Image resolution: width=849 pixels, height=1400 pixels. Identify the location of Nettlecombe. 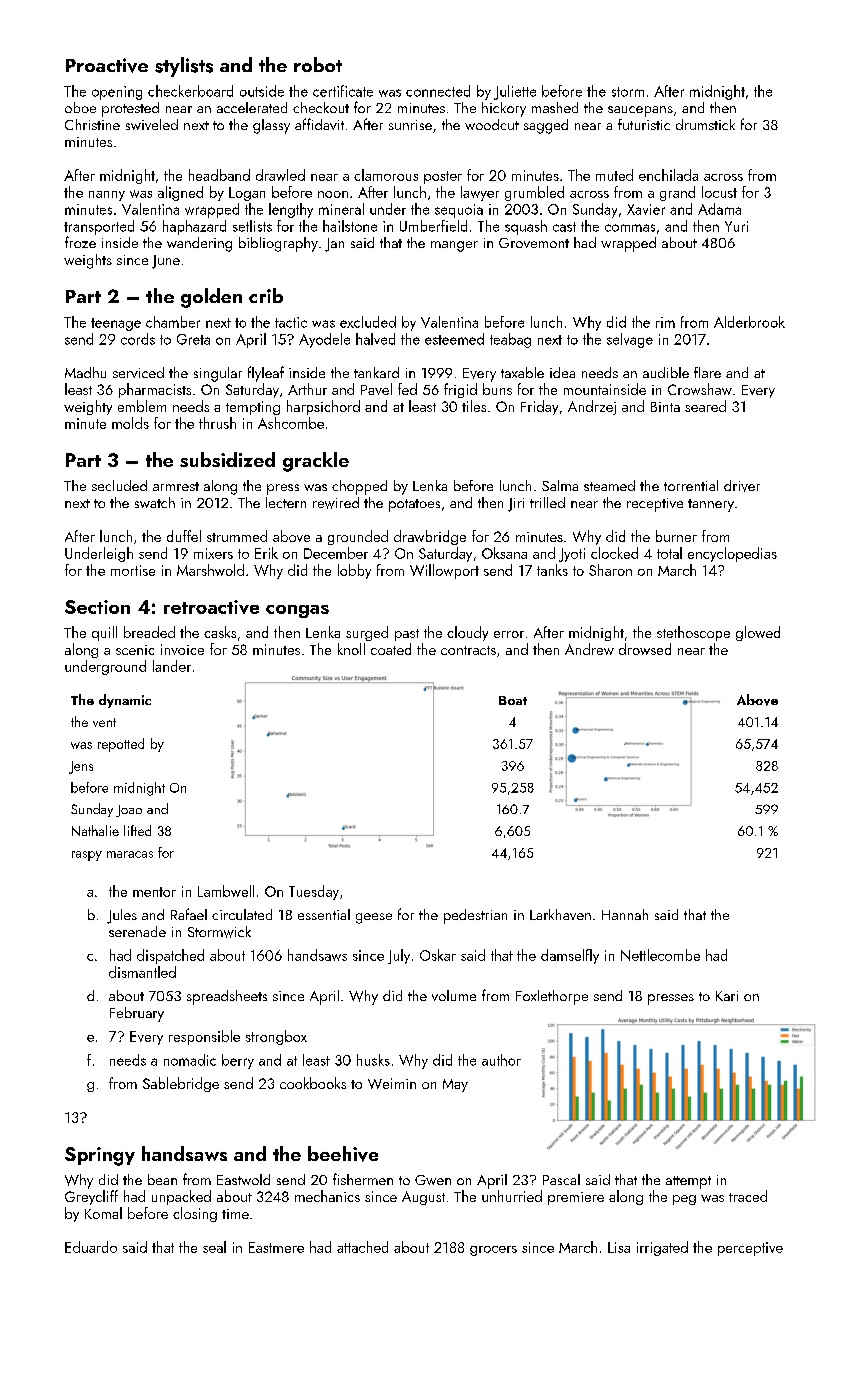
(660, 955).
